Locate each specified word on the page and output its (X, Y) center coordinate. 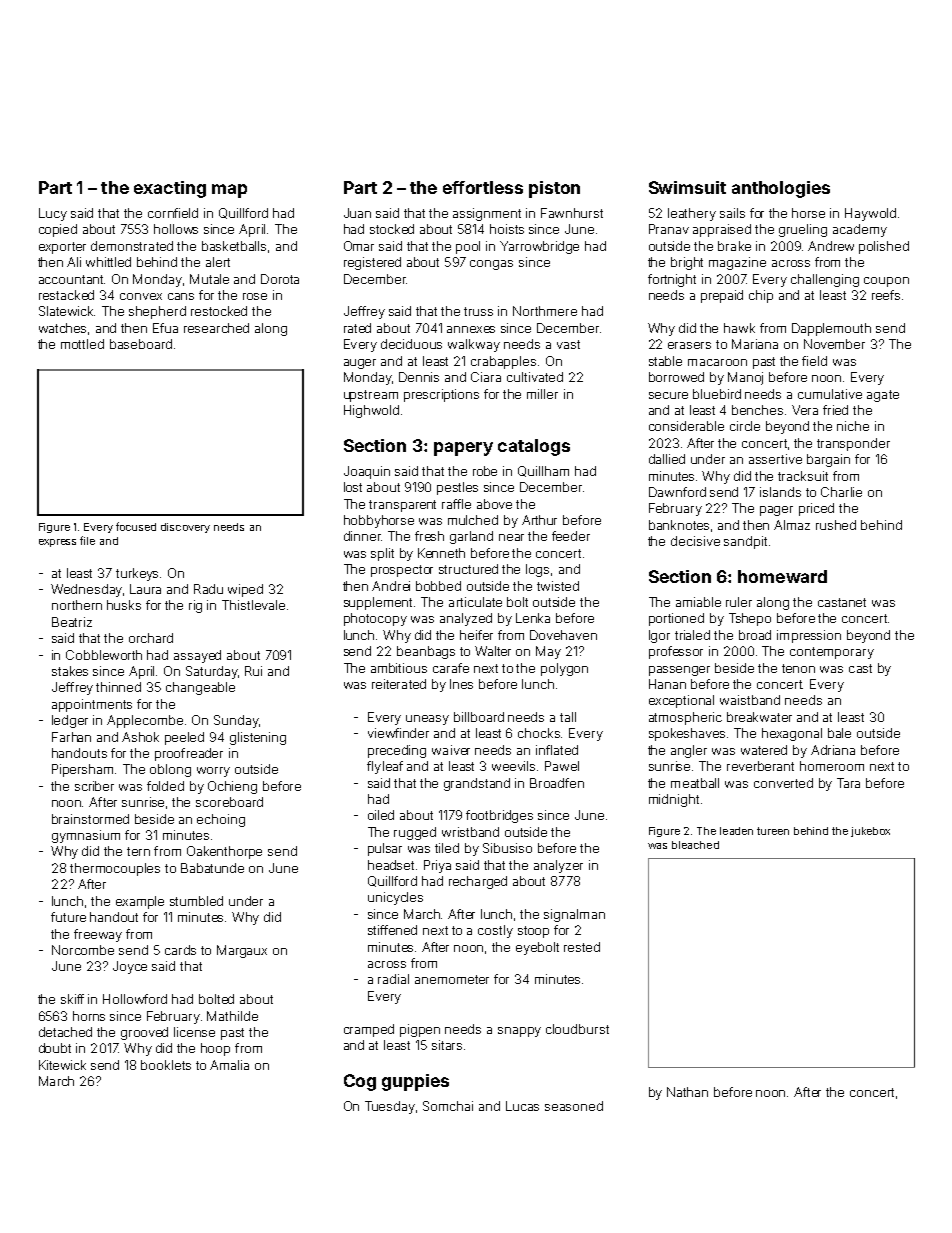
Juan (357, 213)
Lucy (53, 214)
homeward (782, 576)
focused (136, 526)
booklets (166, 1065)
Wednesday (86, 590)
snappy (519, 1032)
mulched (473, 520)
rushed (836, 525)
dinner (362, 536)
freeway (98, 935)
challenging (825, 280)
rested (582, 947)
